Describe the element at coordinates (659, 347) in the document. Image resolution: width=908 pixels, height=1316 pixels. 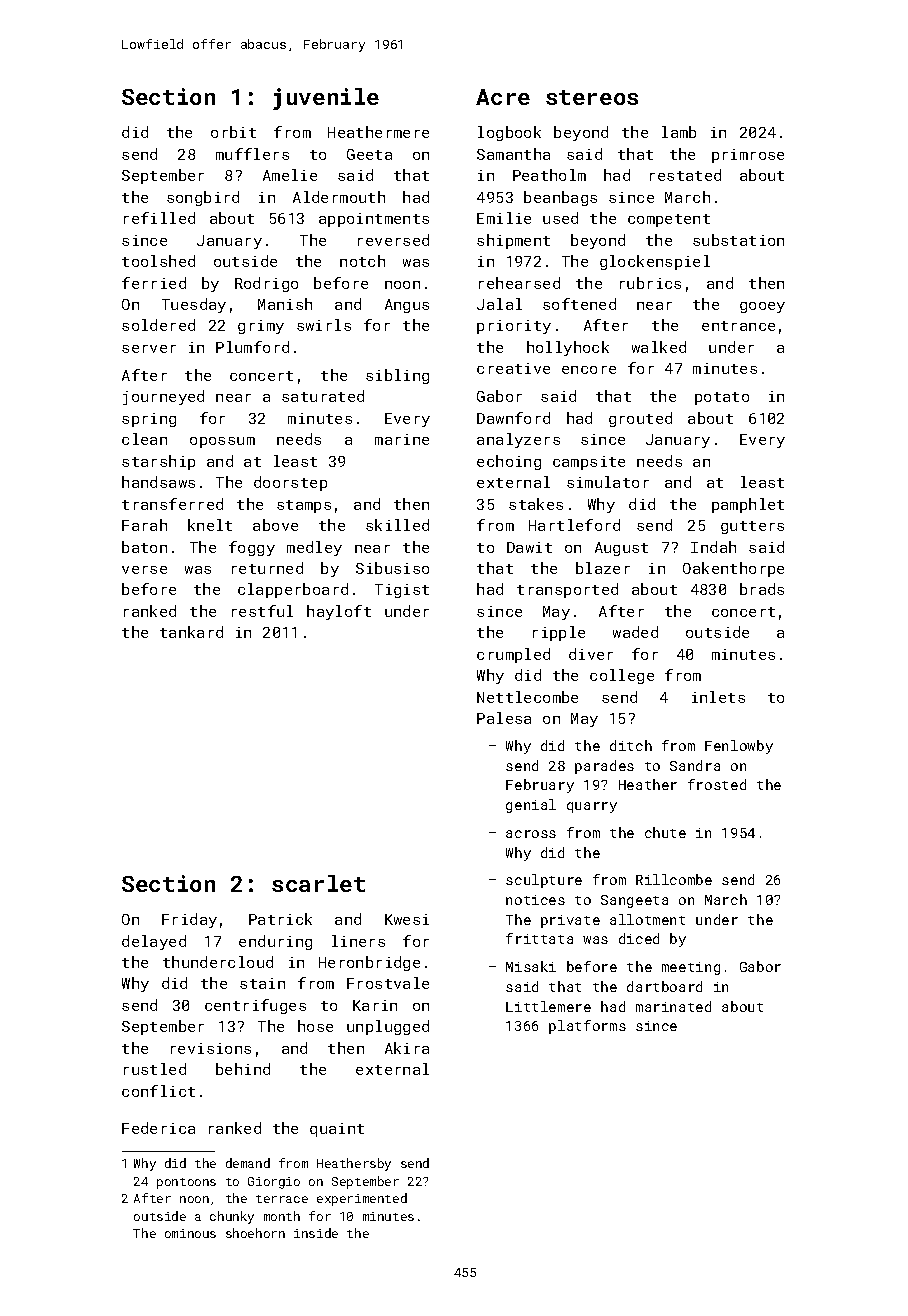
I see `walked` at that location.
